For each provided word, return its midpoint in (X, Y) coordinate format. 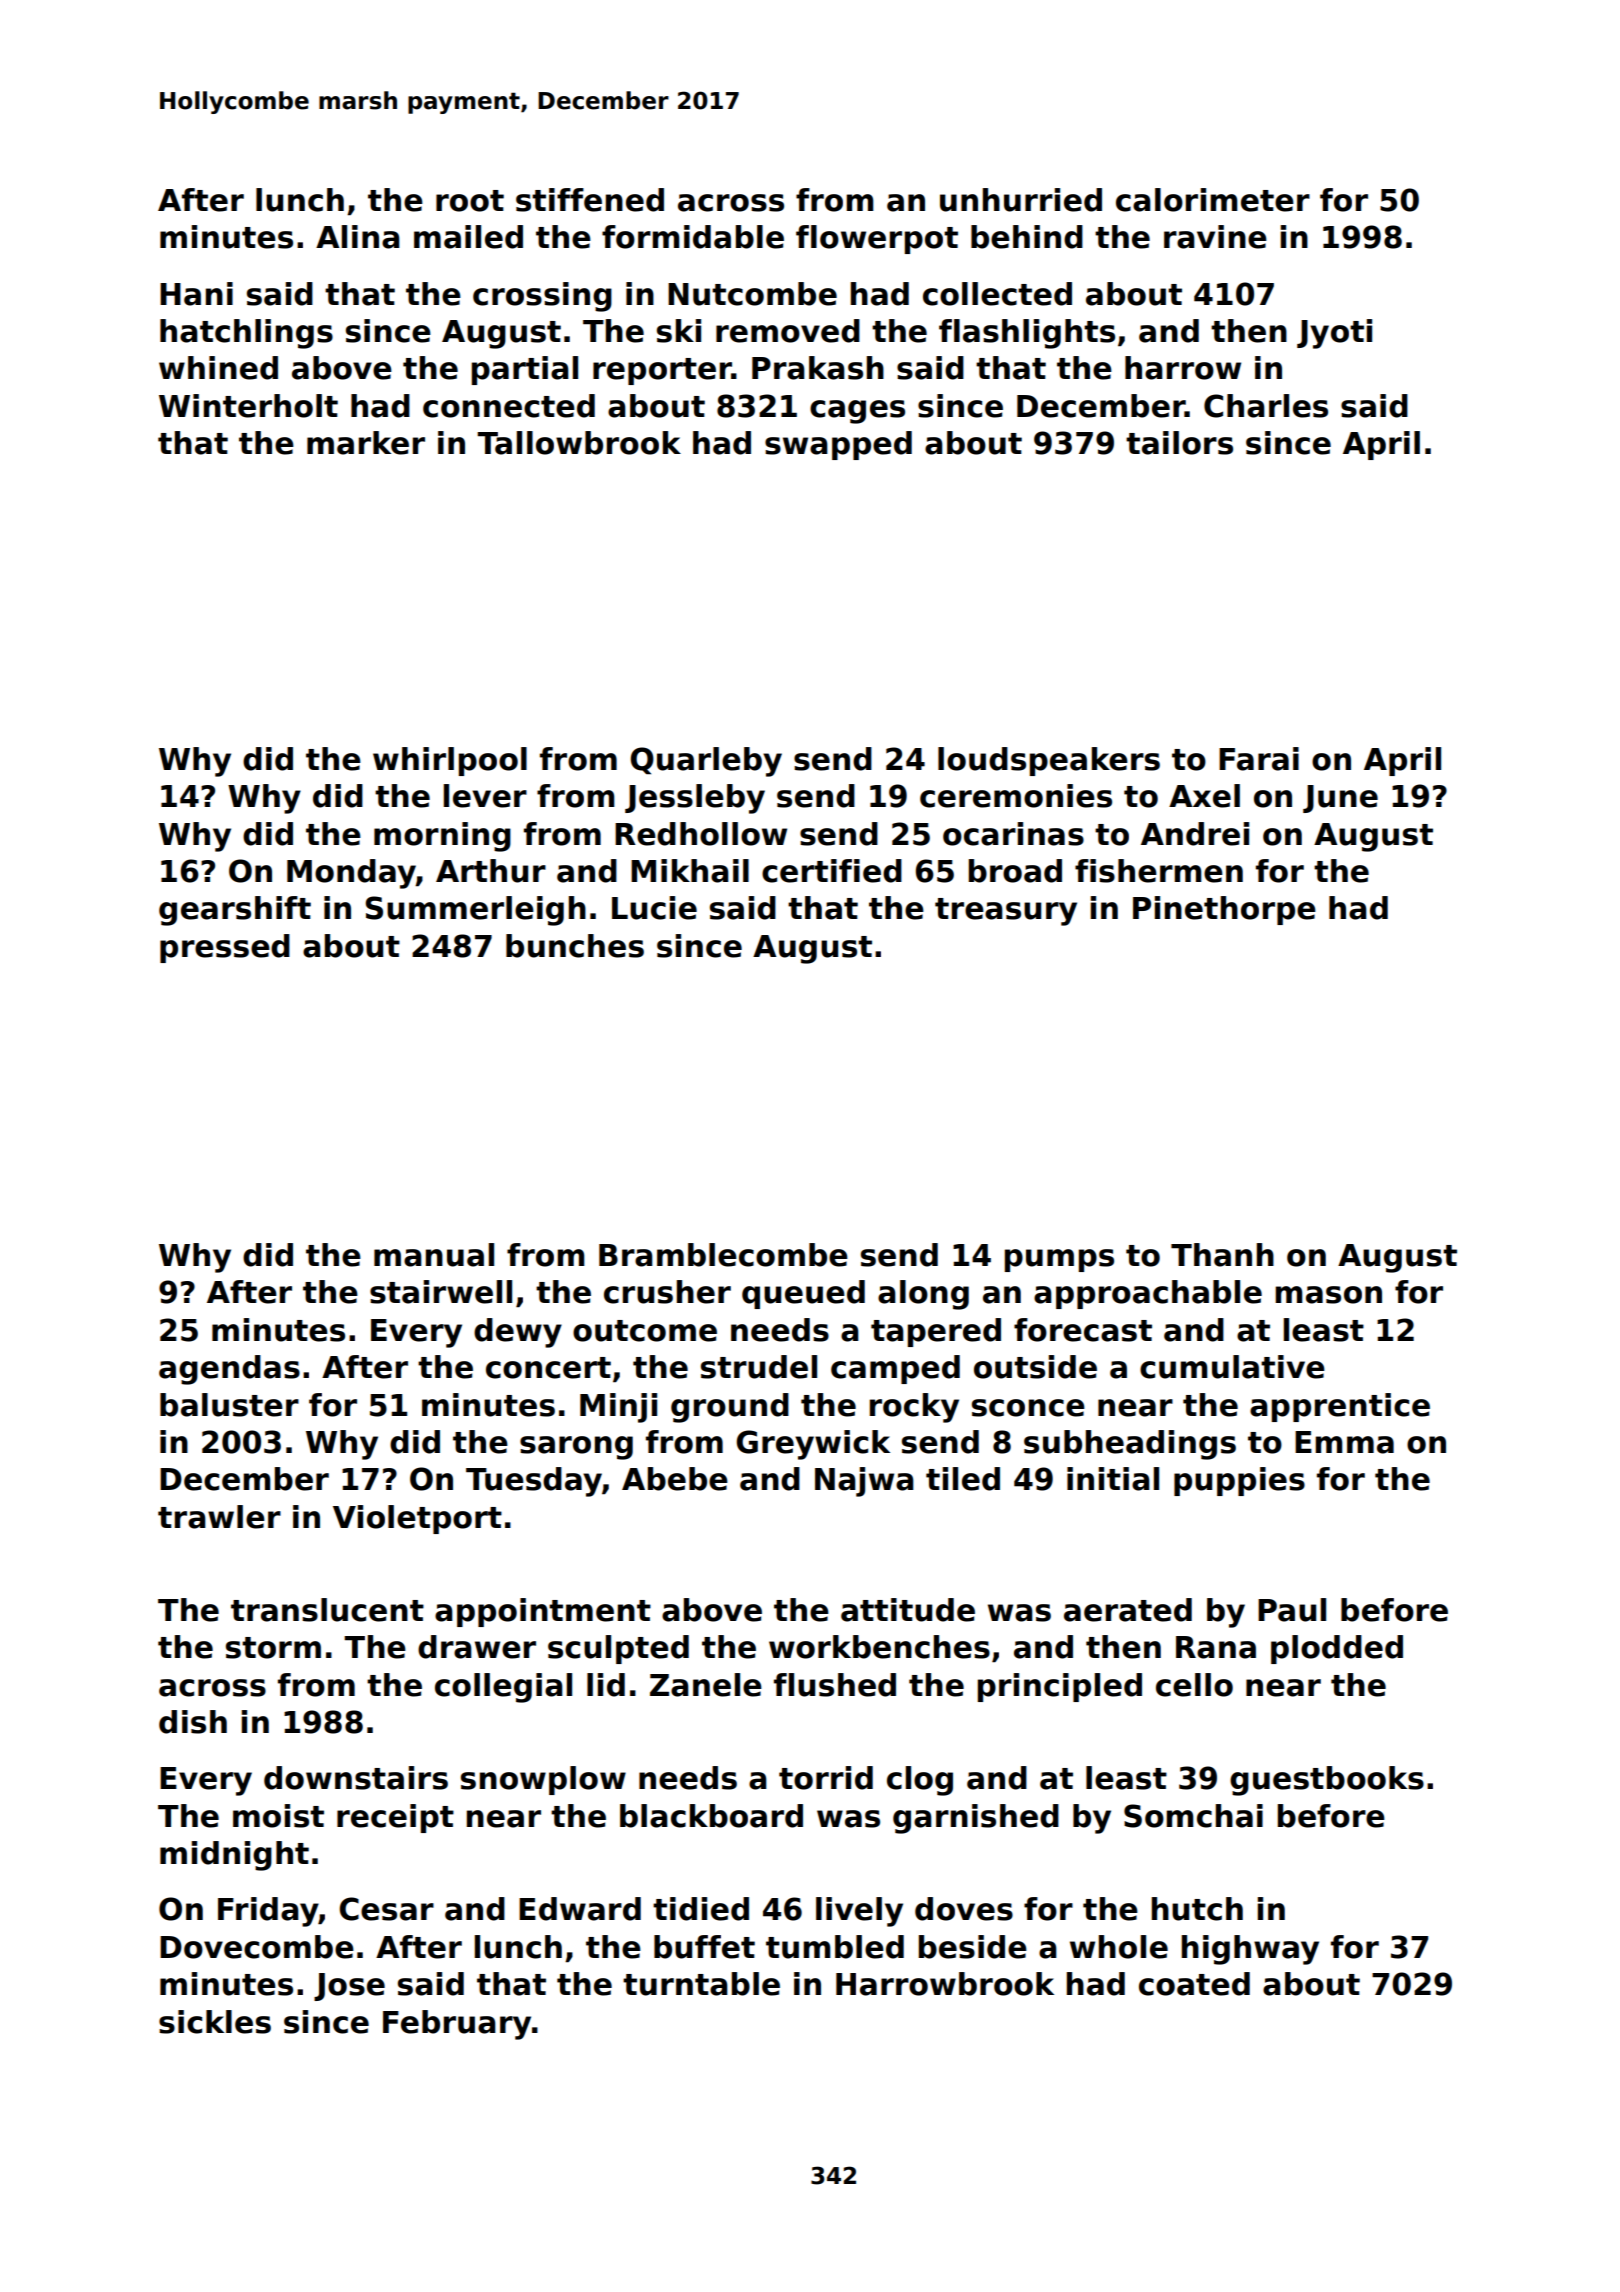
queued (803, 1294)
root (470, 201)
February (457, 2025)
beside (973, 1947)
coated (1194, 1984)
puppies (1239, 1481)
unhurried (1021, 200)
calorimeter (1213, 200)
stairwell (441, 1292)
